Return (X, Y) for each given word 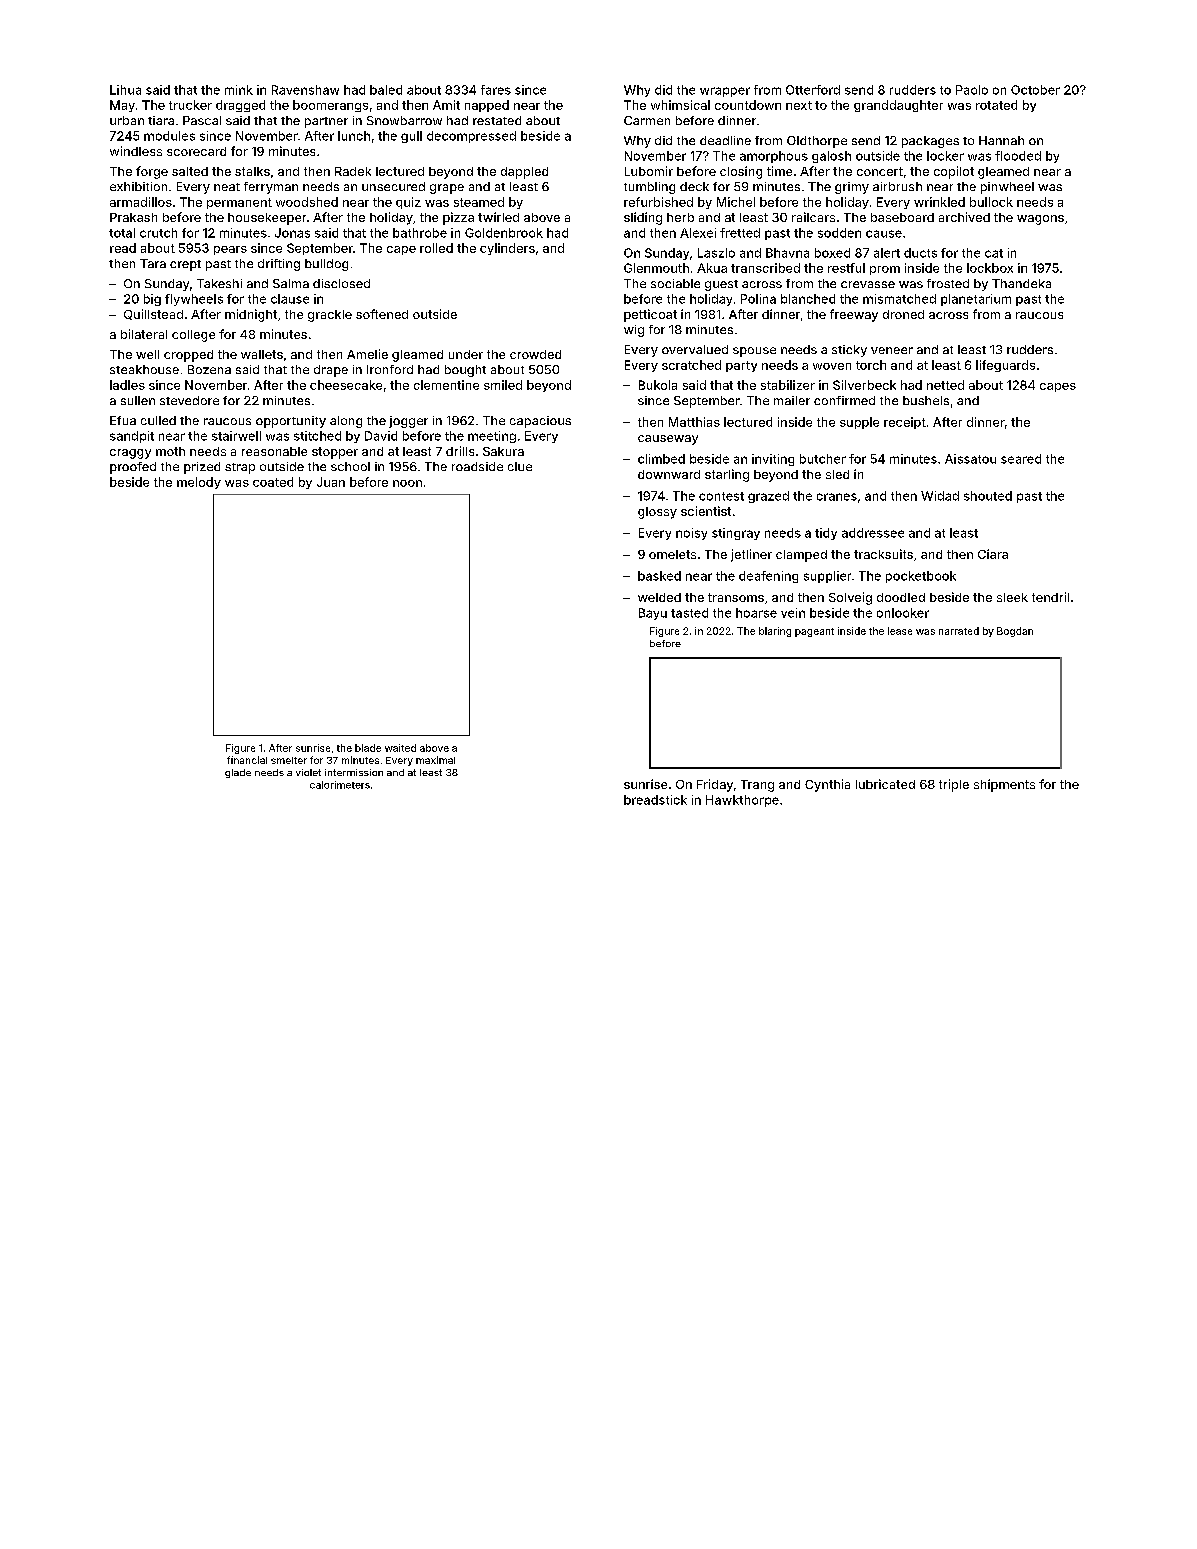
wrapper (725, 92)
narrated (959, 631)
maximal (435, 760)
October (1035, 90)
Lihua (125, 90)
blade (368, 748)
